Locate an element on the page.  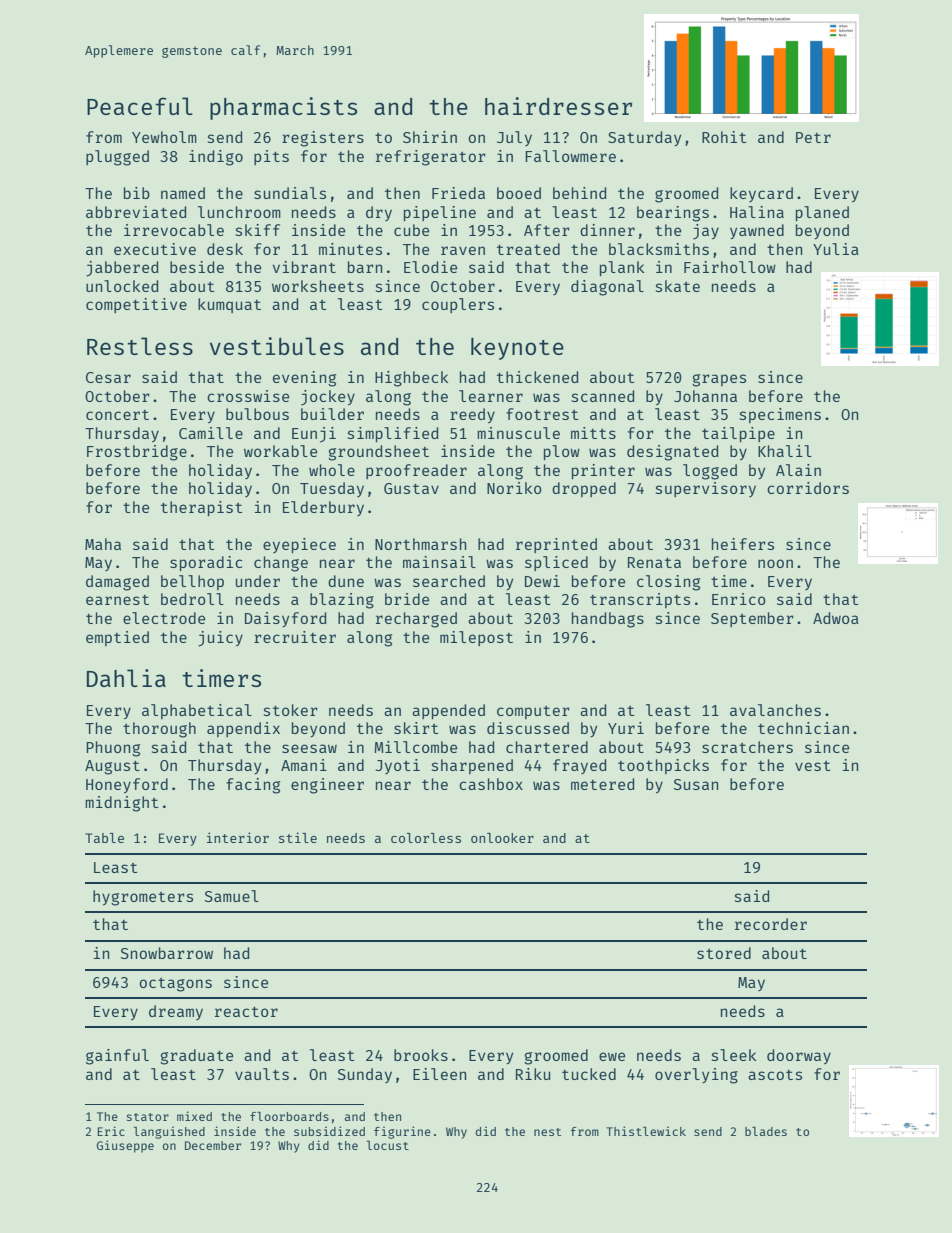
Rohit is located at coordinates (724, 137).
